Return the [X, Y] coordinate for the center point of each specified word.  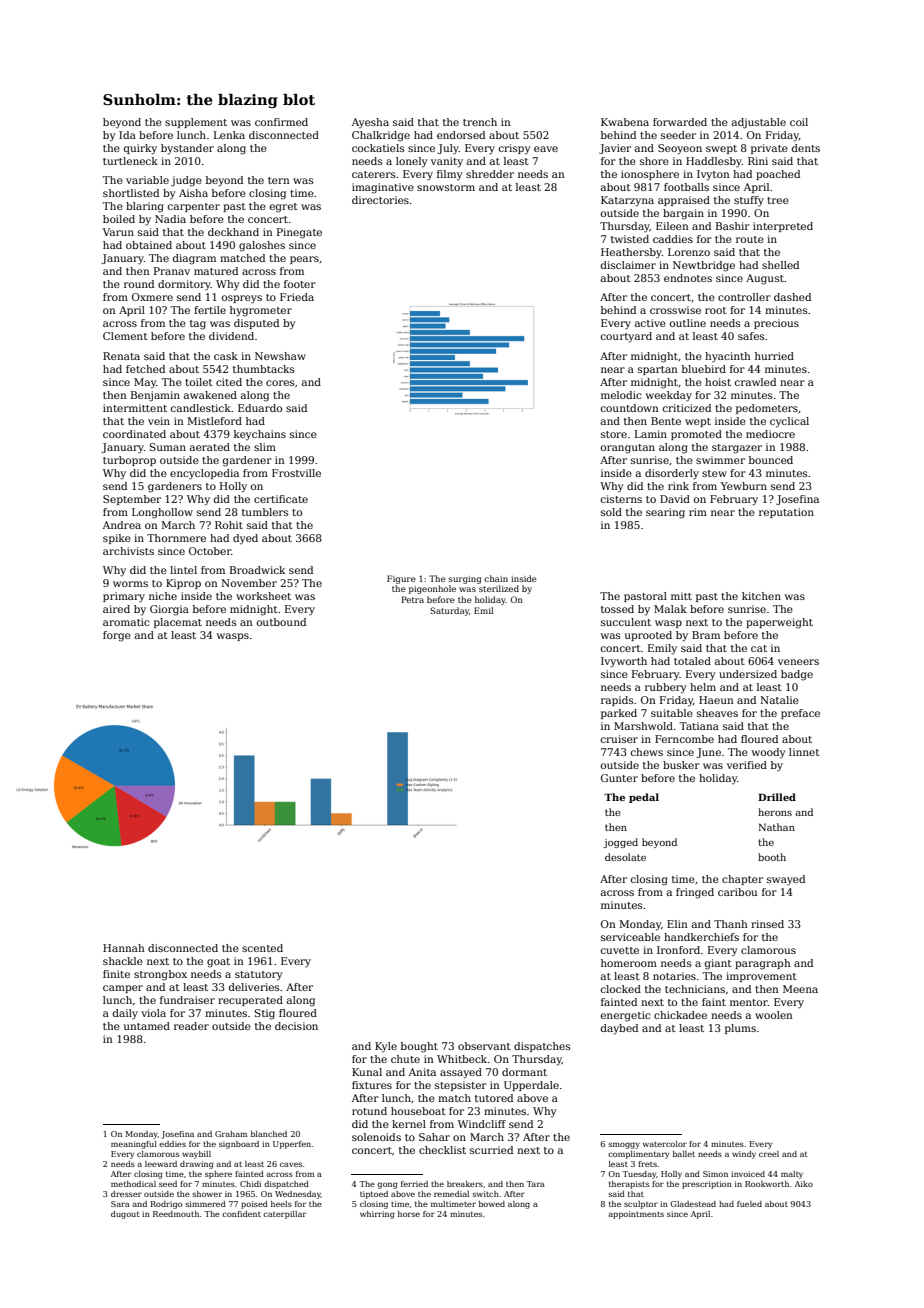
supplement [196, 123]
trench [480, 122]
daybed [619, 1029]
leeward [161, 1164]
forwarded [680, 122]
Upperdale [531, 1086]
